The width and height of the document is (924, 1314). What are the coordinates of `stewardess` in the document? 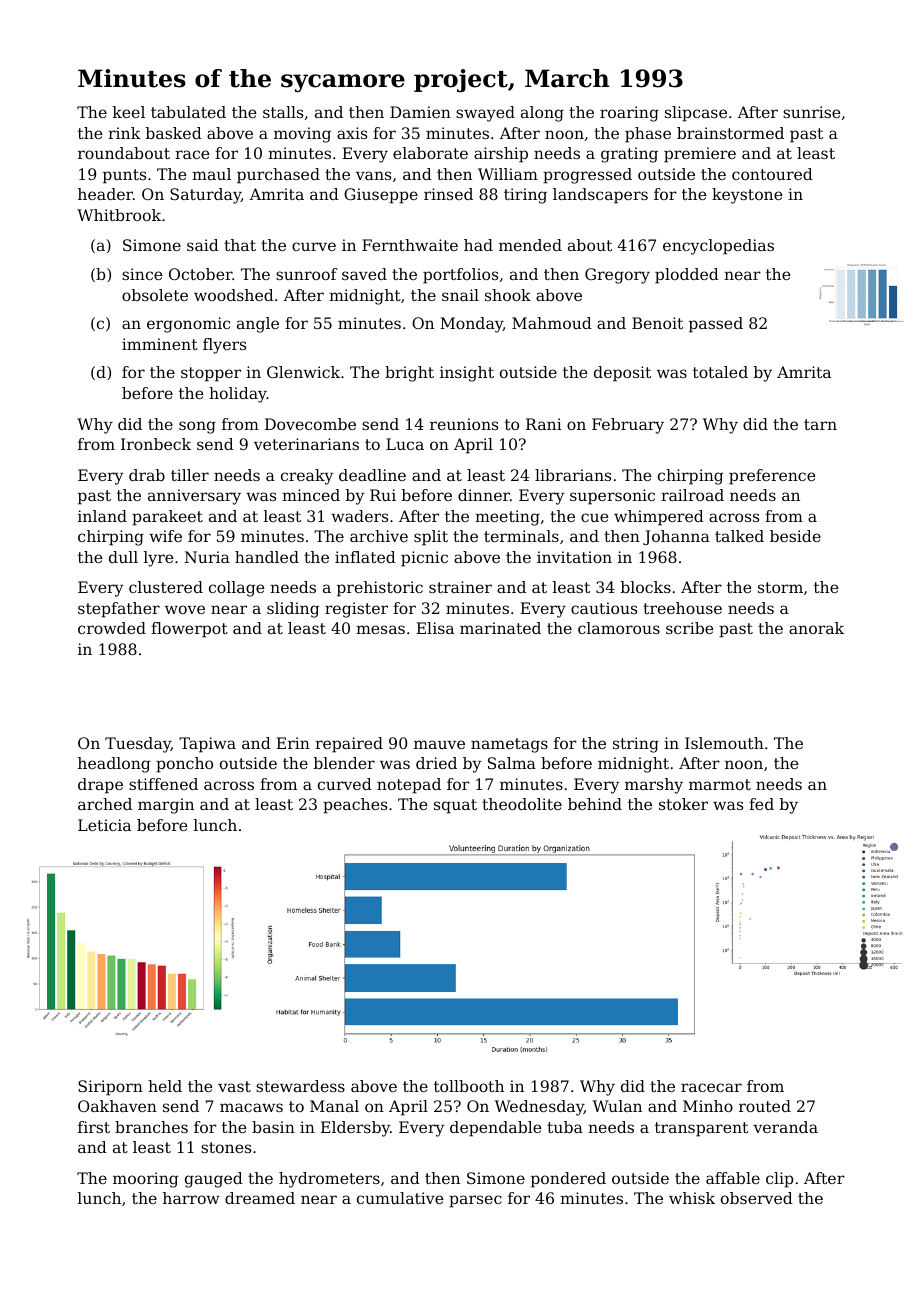 It's located at (300, 1086).
